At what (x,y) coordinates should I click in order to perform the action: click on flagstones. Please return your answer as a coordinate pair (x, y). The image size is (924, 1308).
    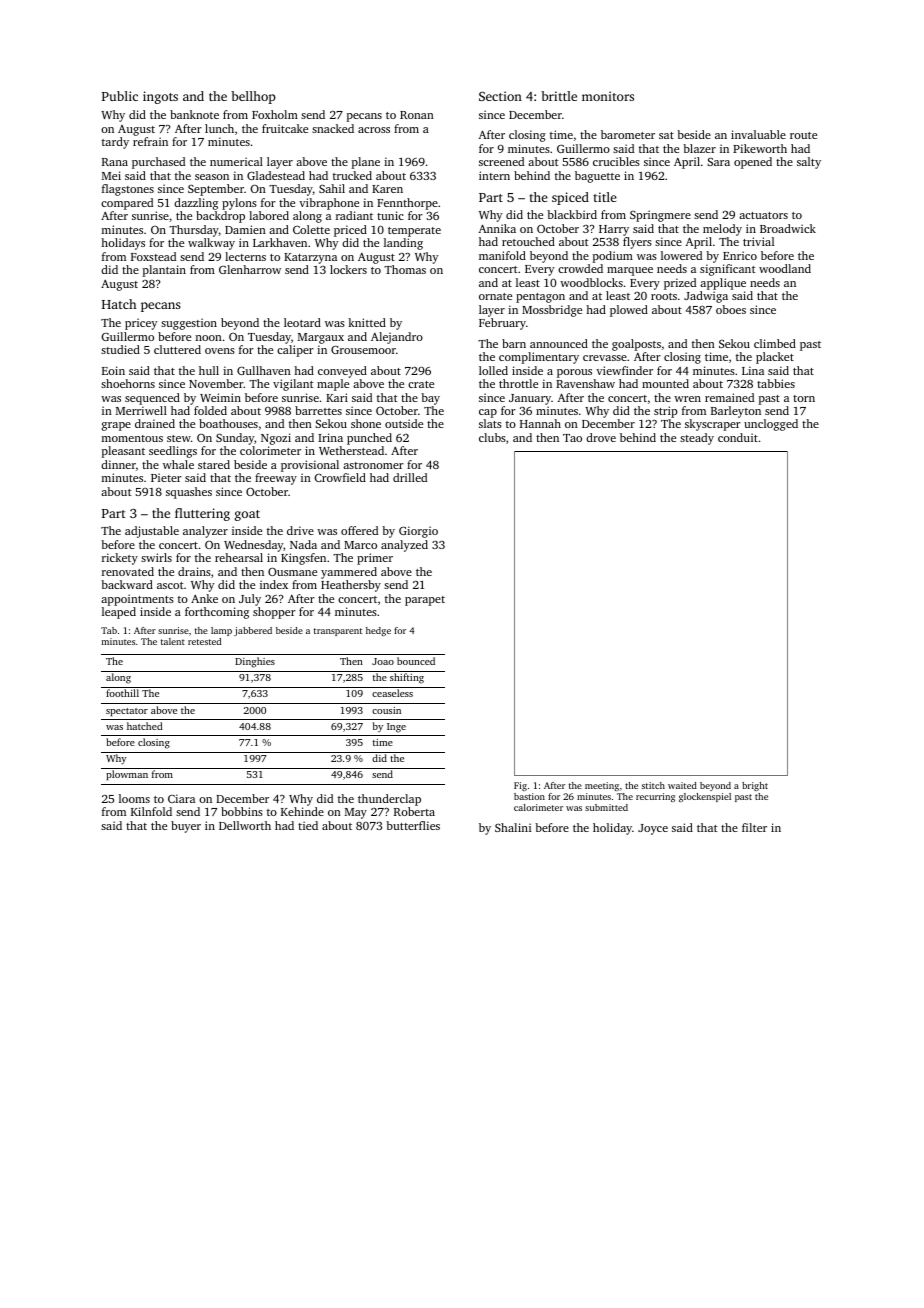
    Looking at the image, I should click on (128, 190).
